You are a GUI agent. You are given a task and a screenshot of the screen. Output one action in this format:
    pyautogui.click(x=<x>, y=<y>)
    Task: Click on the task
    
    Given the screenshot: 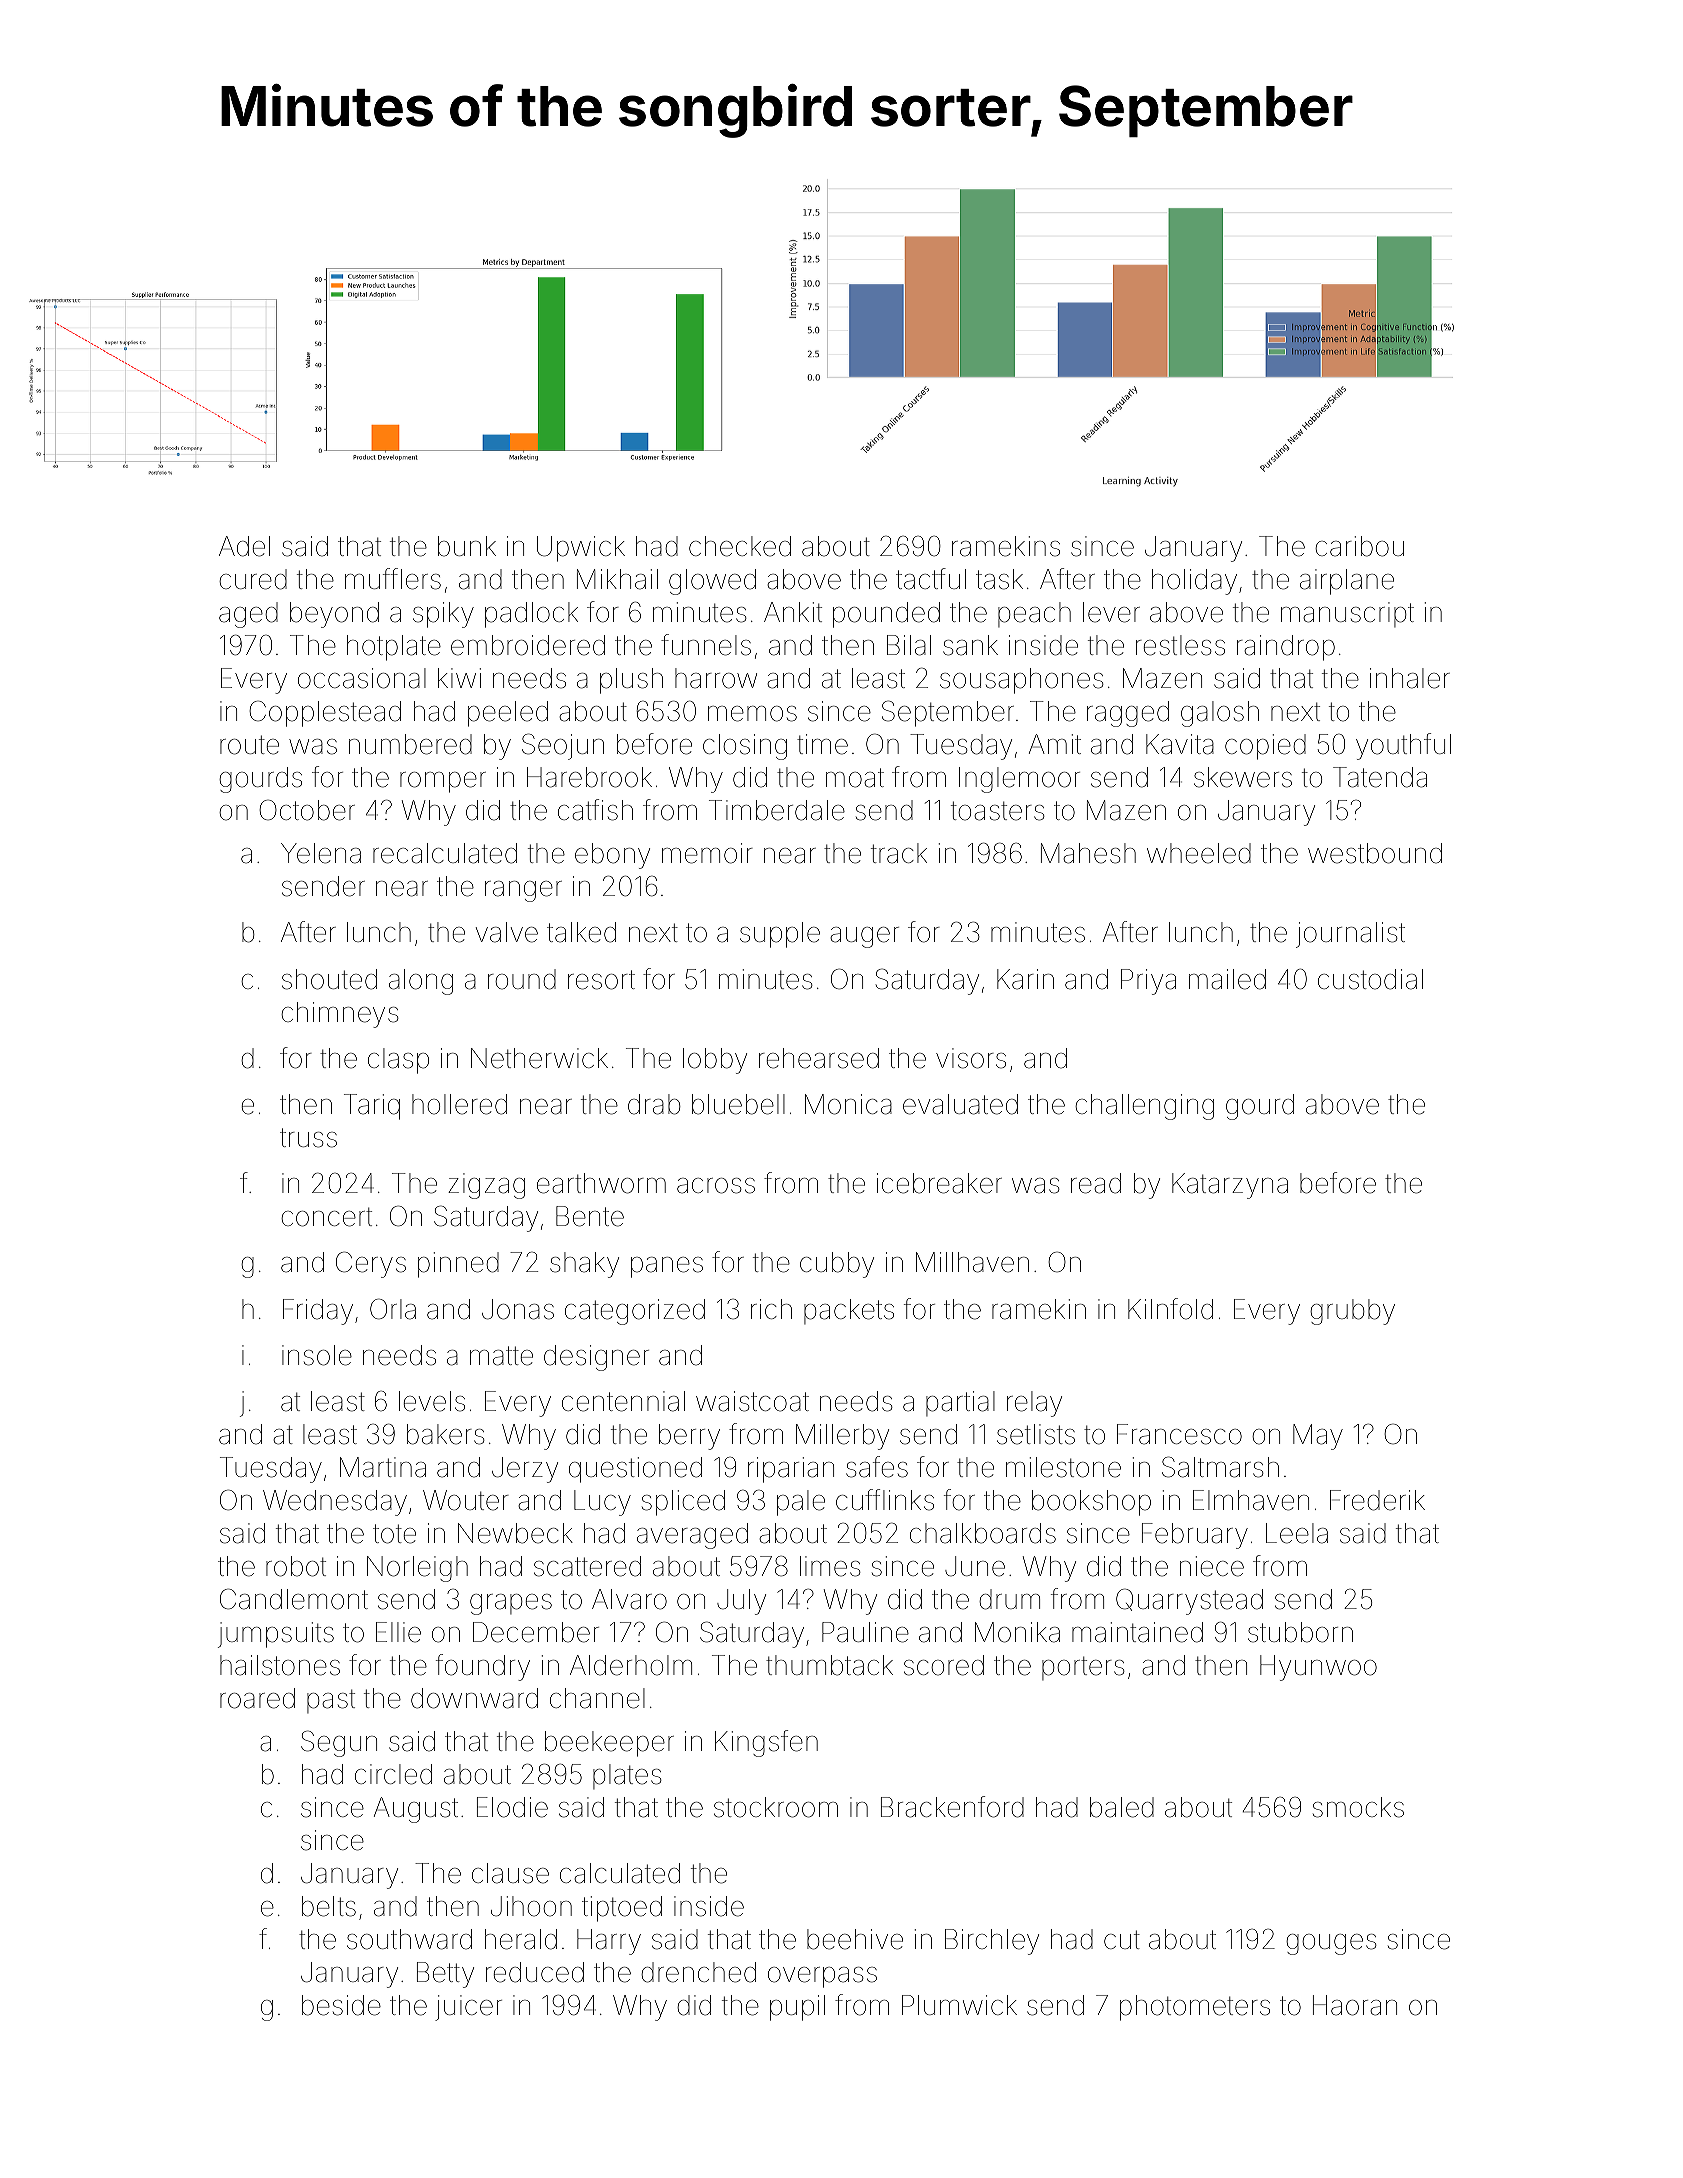 What is the action you would take?
    pyautogui.click(x=999, y=579)
